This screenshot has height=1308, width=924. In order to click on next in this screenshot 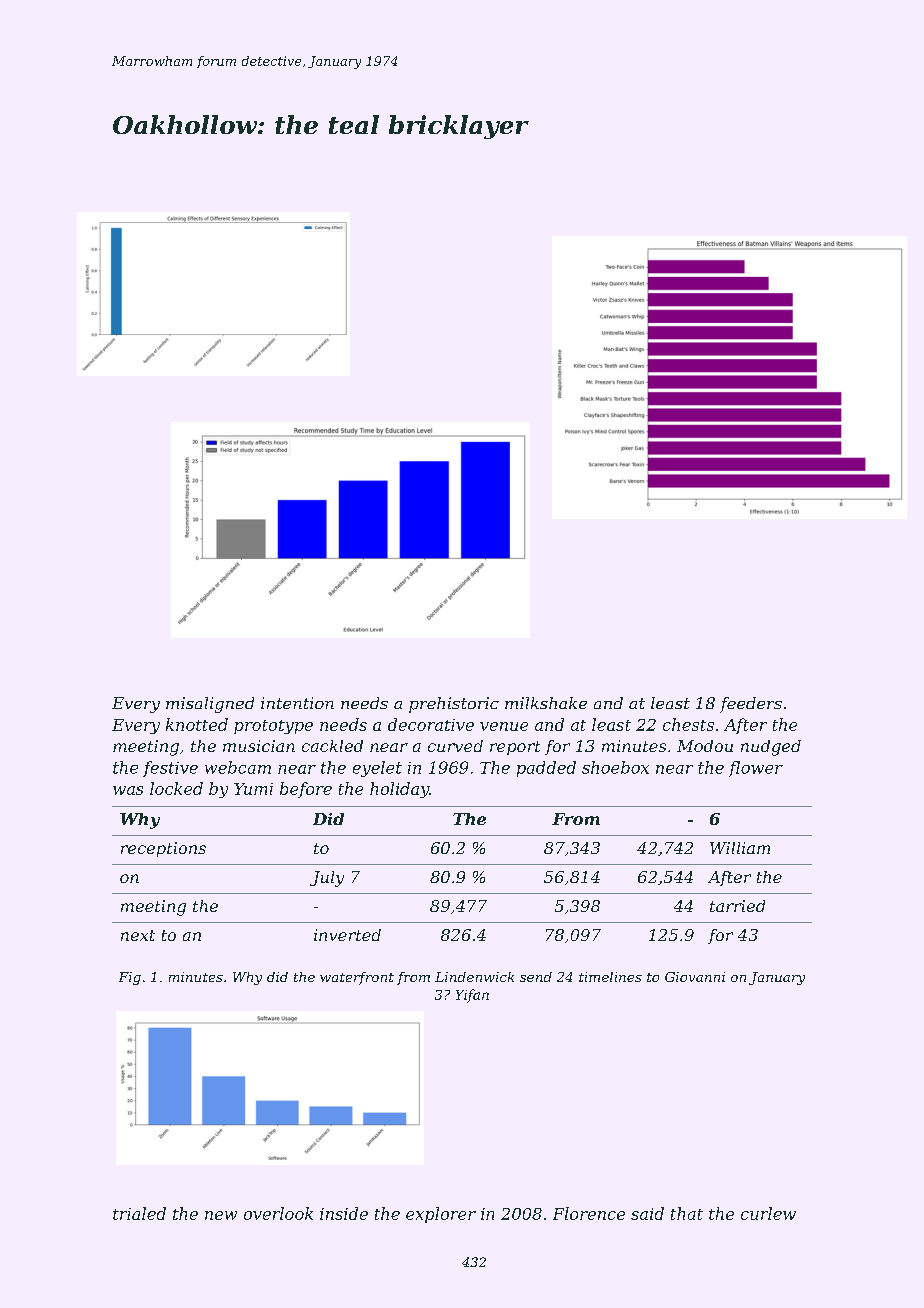, I will do `click(138, 935)`.
